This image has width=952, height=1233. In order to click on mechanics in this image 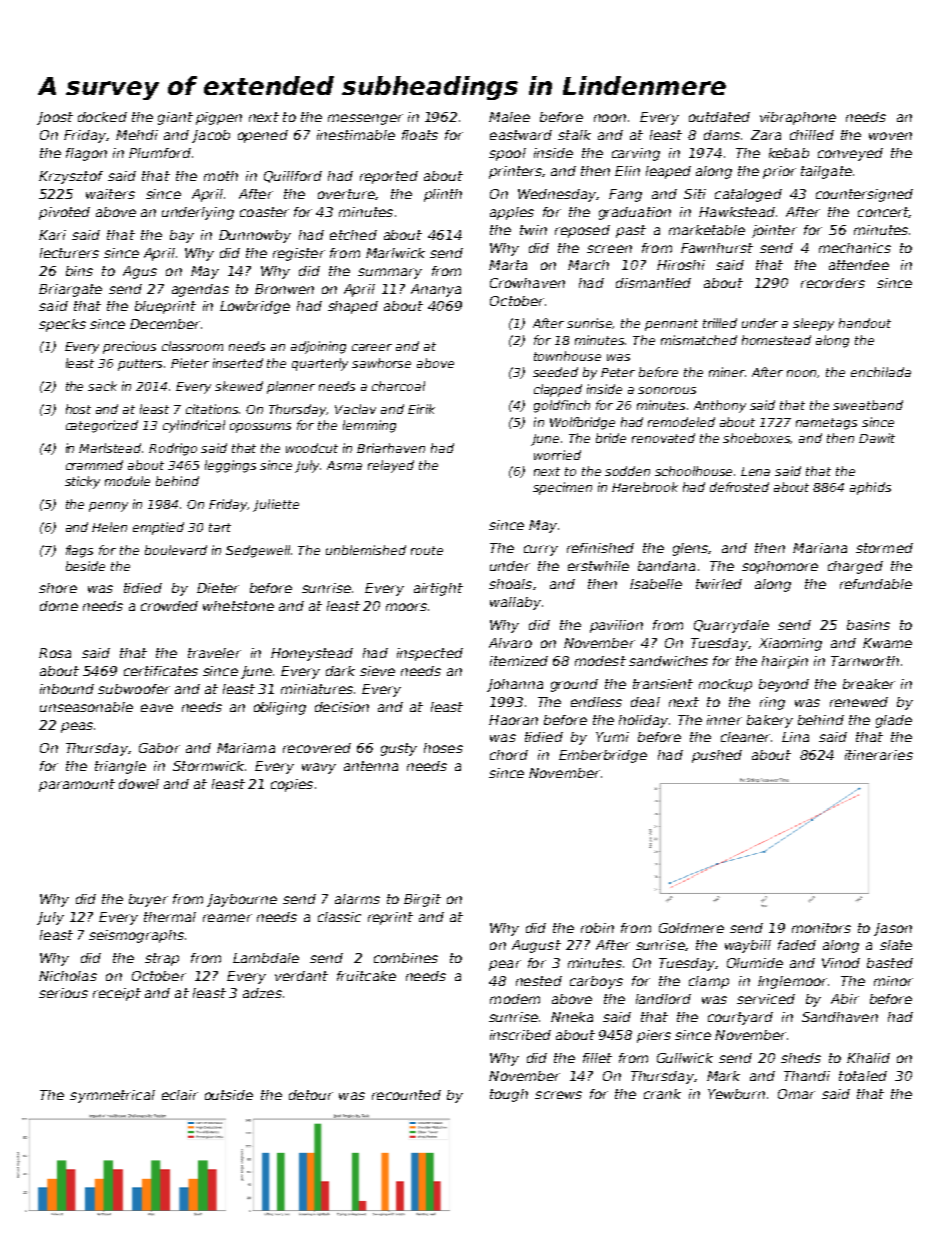, I will do `click(855, 248)`.
